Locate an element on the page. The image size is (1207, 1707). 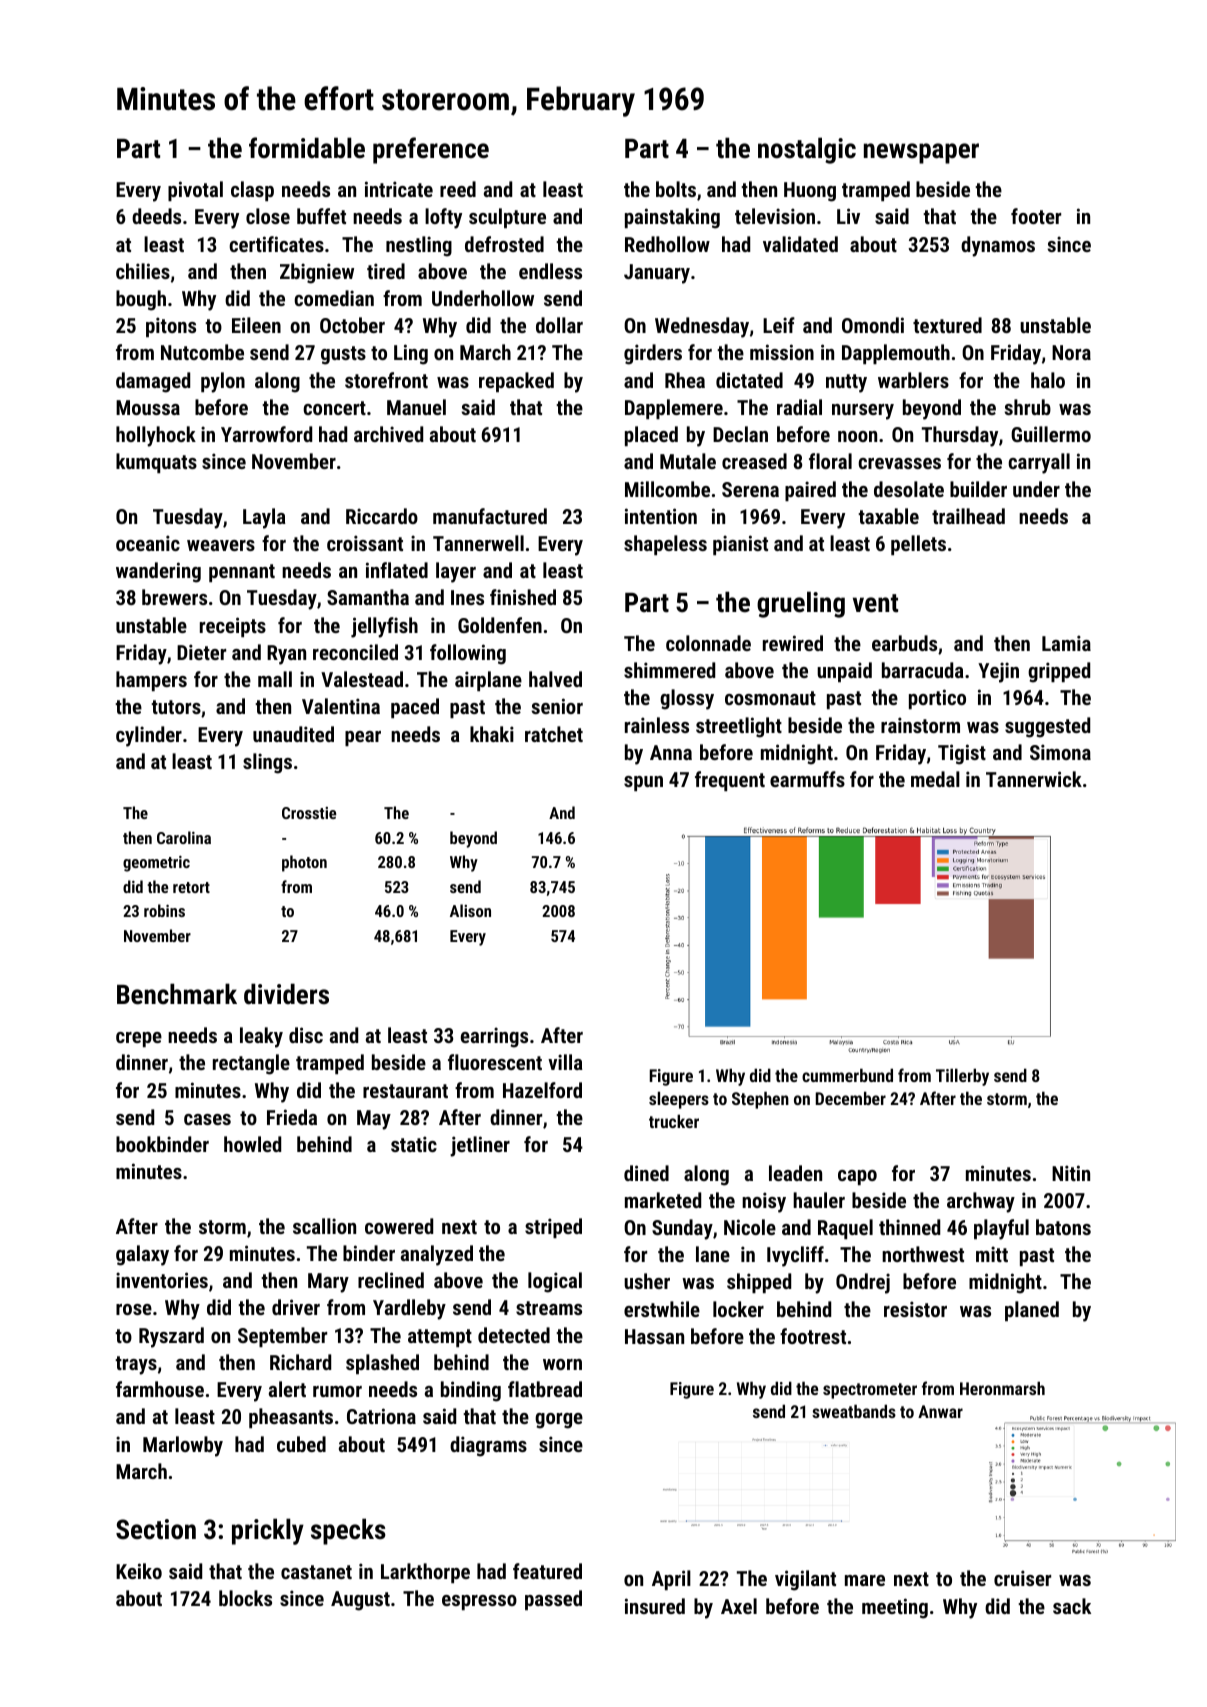
footer is located at coordinates (1036, 216).
